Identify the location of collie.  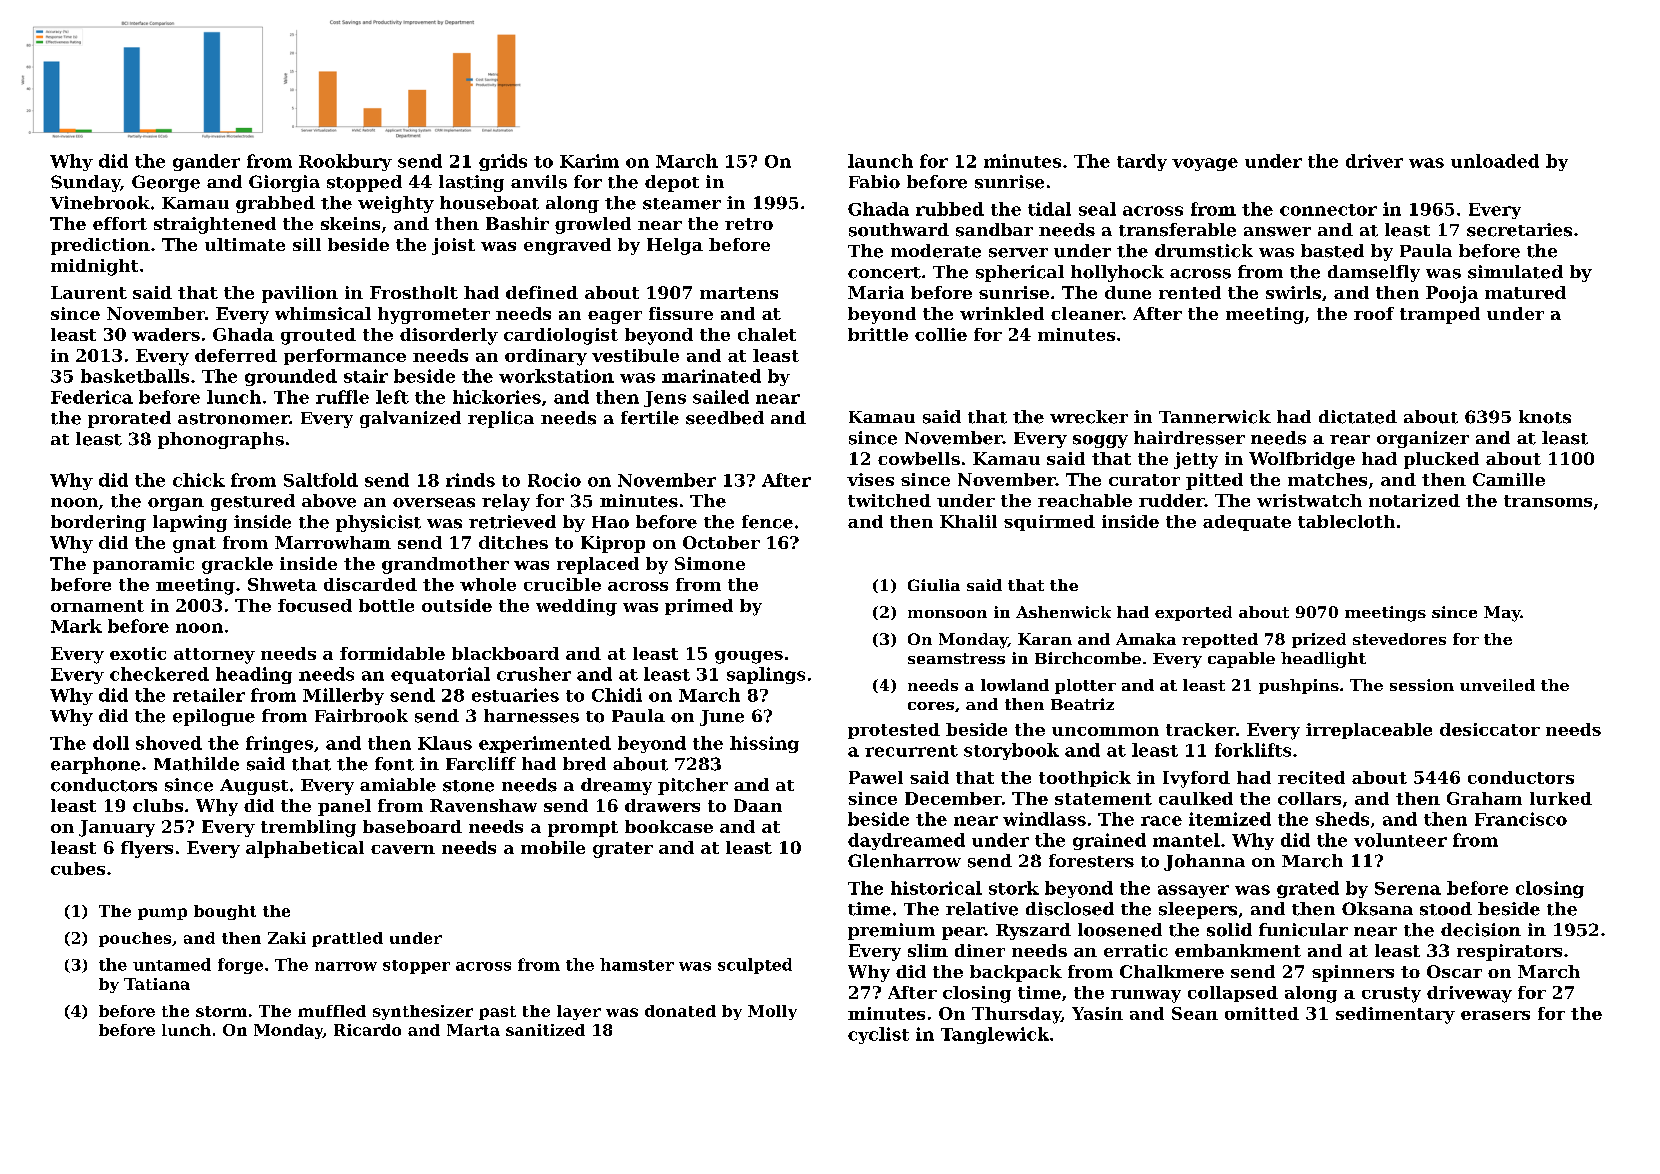
(941, 334).
